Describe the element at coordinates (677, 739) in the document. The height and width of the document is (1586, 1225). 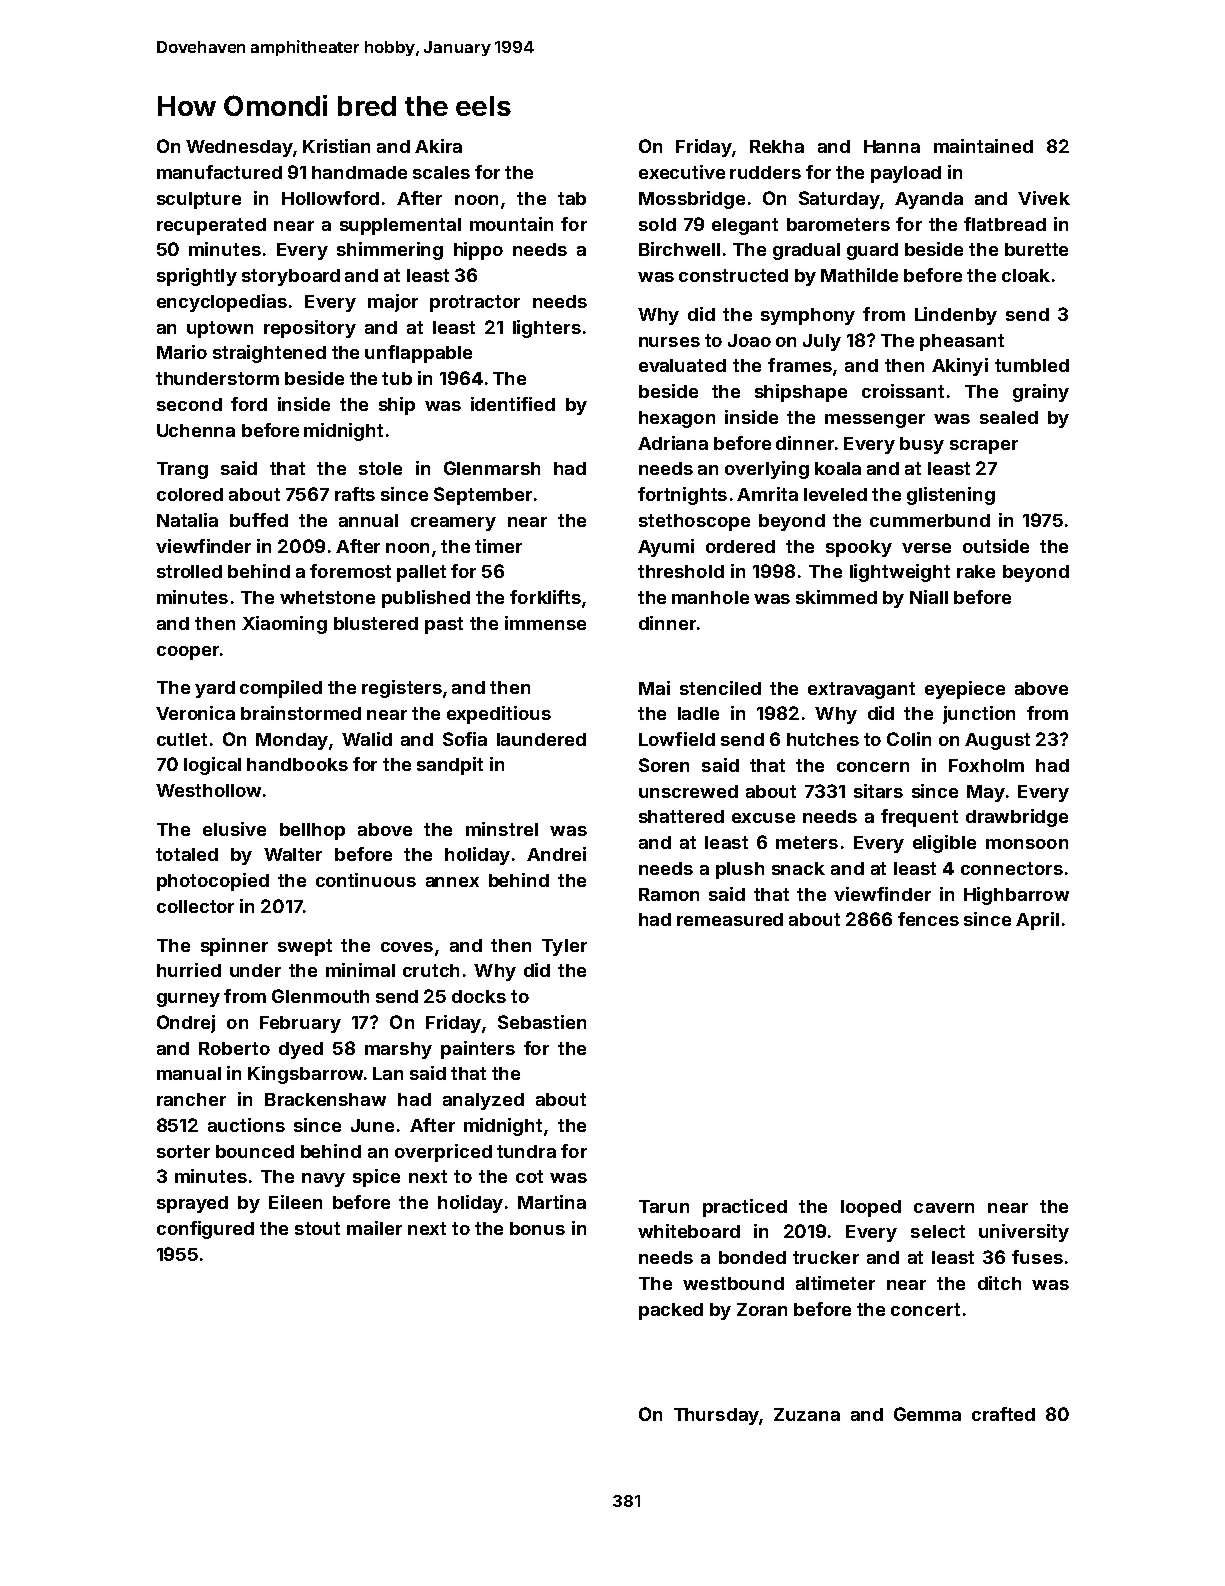
I see `Lowfield` at that location.
